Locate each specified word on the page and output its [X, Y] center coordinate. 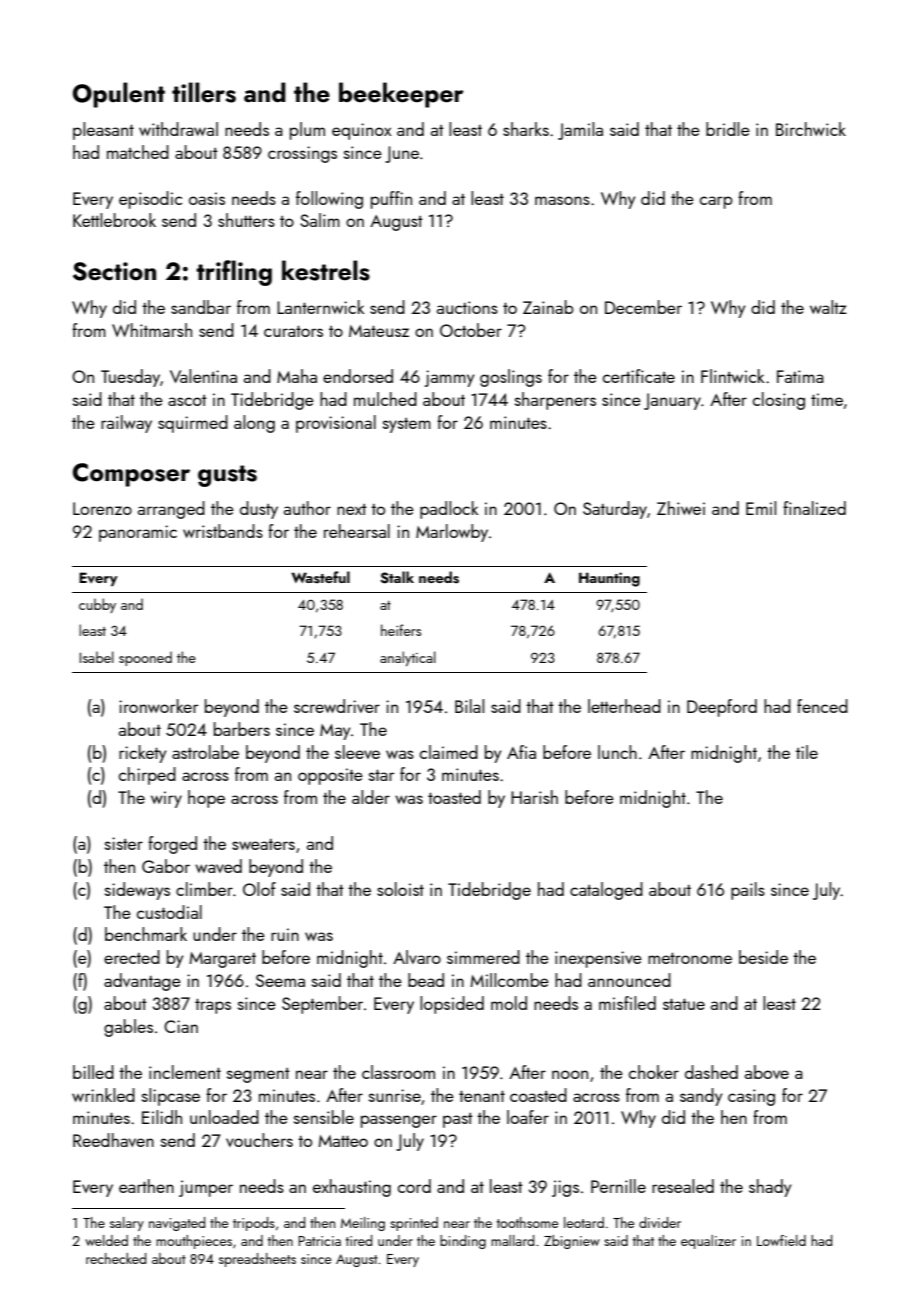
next [352, 509]
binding [463, 1242]
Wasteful [320, 577]
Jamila [580, 131]
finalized [814, 508]
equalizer [708, 1242]
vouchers [259, 1140]
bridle [728, 129]
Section [114, 271]
